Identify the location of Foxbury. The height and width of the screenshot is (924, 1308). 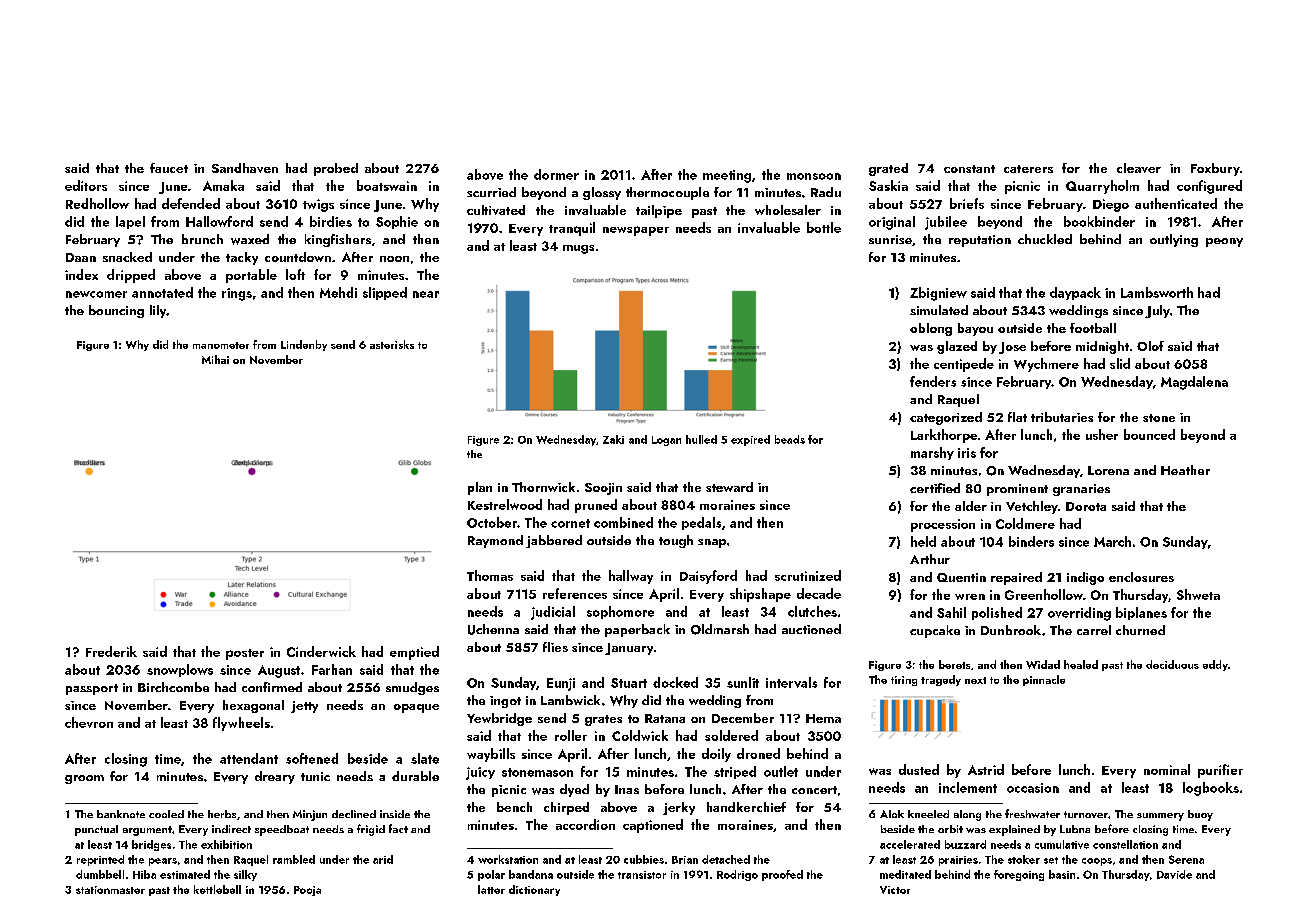
(1215, 169).
